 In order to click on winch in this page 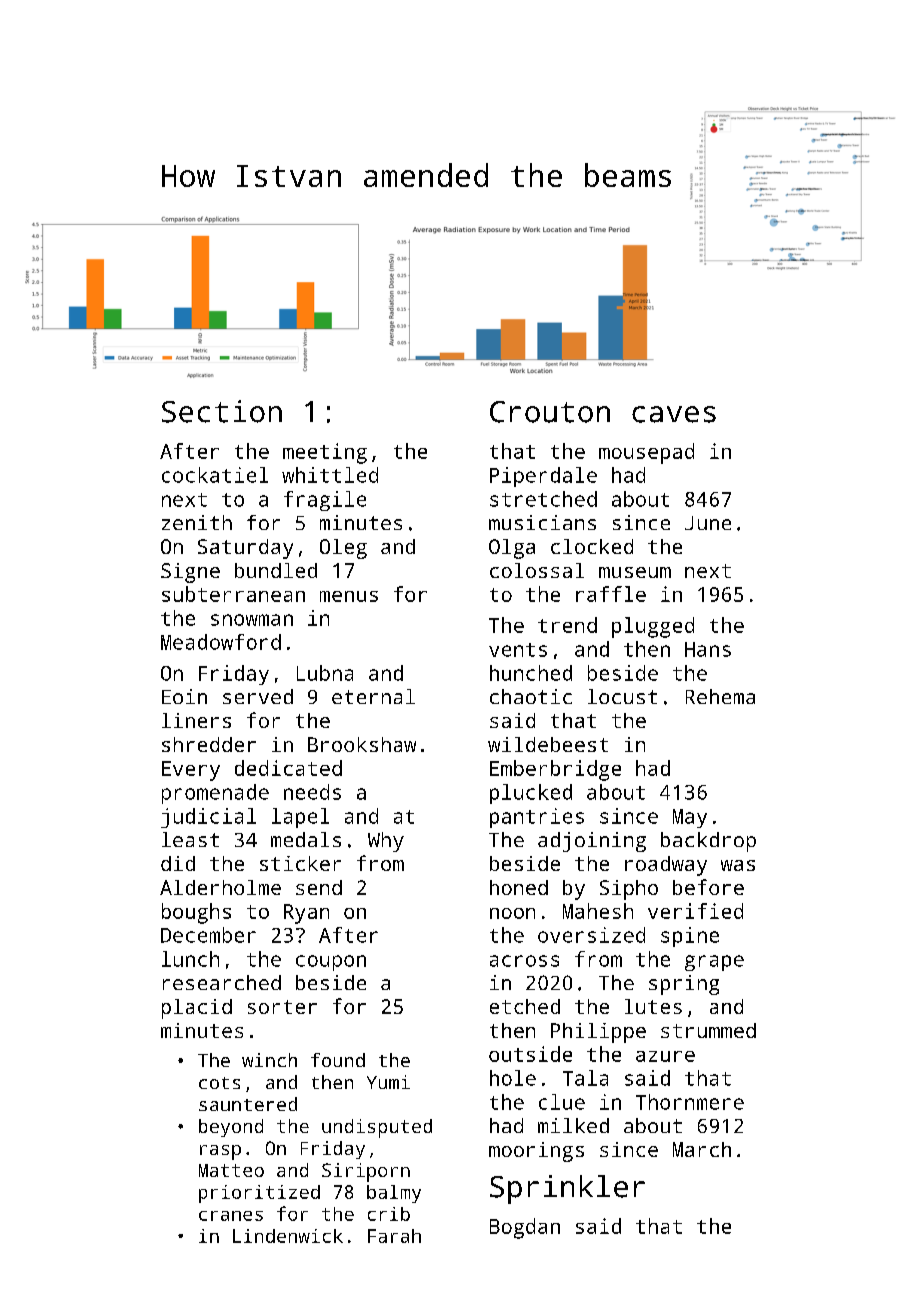, I will do `click(269, 1060)`.
